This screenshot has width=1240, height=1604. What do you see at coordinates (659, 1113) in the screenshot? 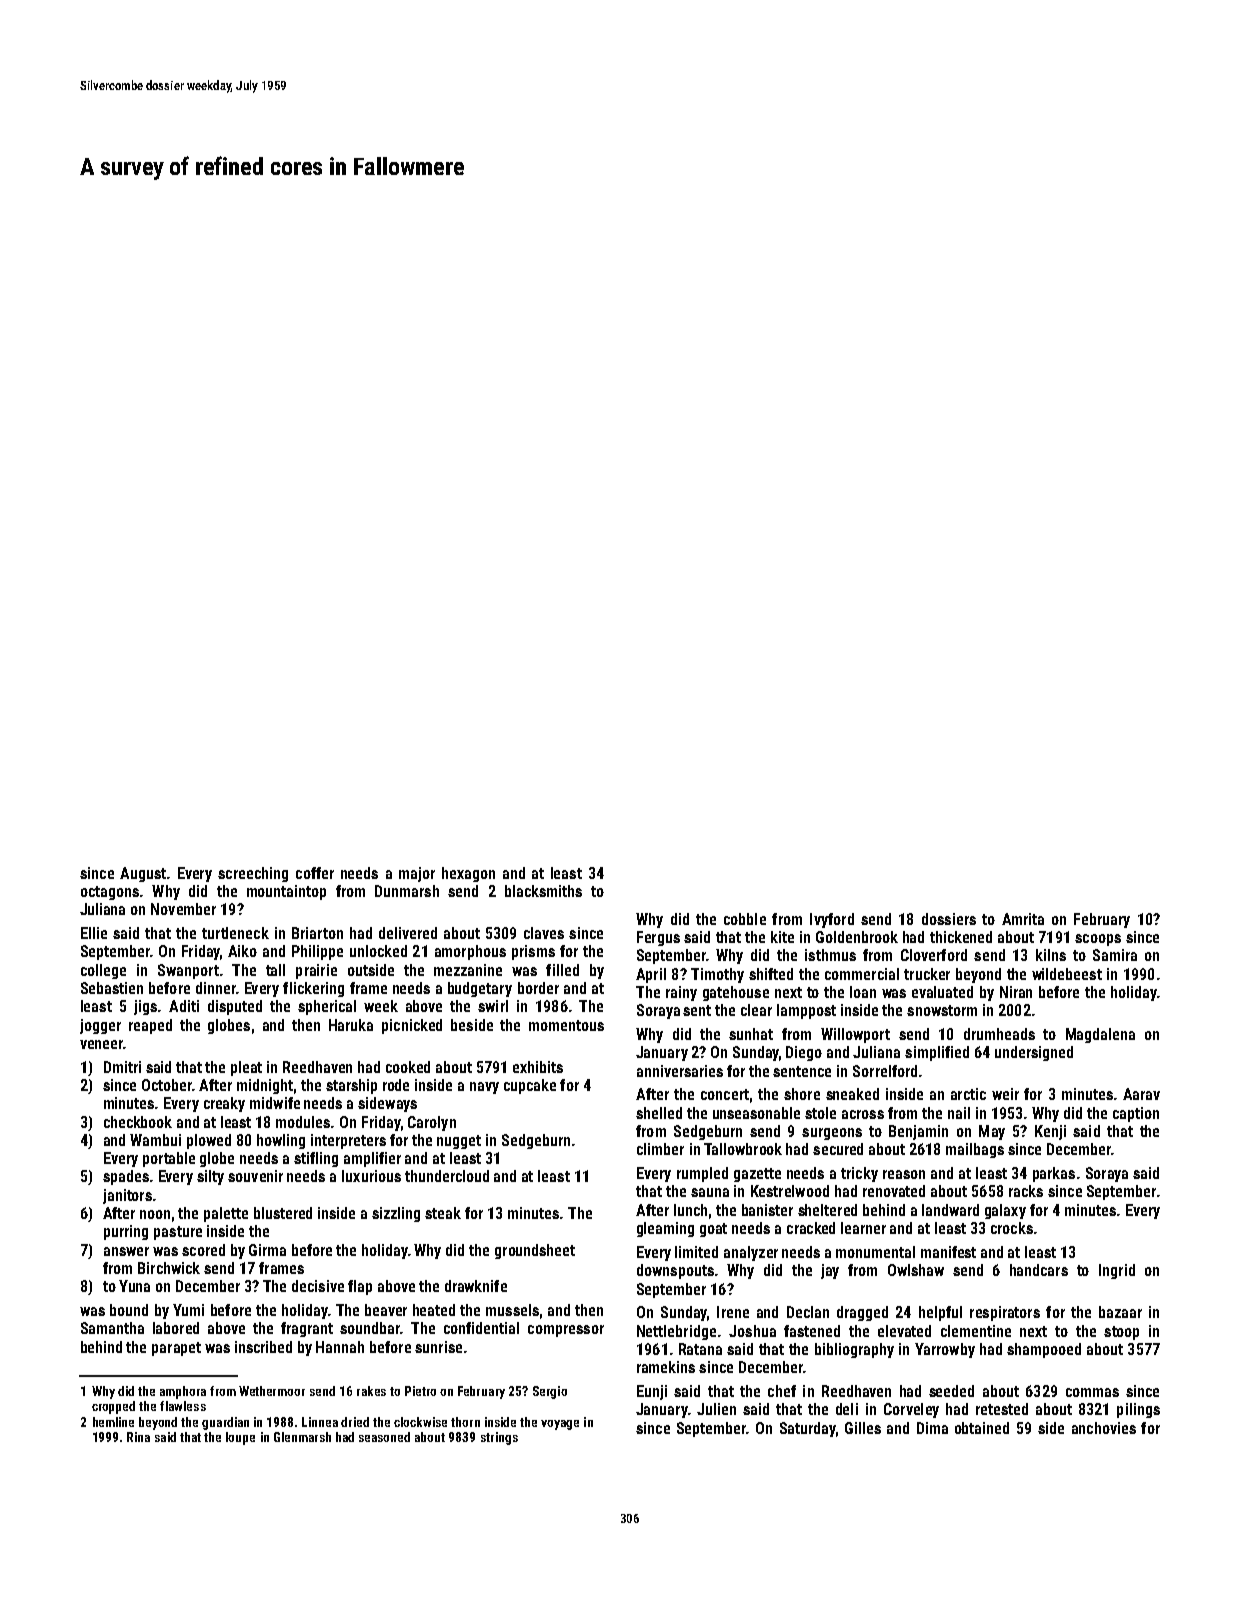
I see `shelled` at bounding box center [659, 1113].
